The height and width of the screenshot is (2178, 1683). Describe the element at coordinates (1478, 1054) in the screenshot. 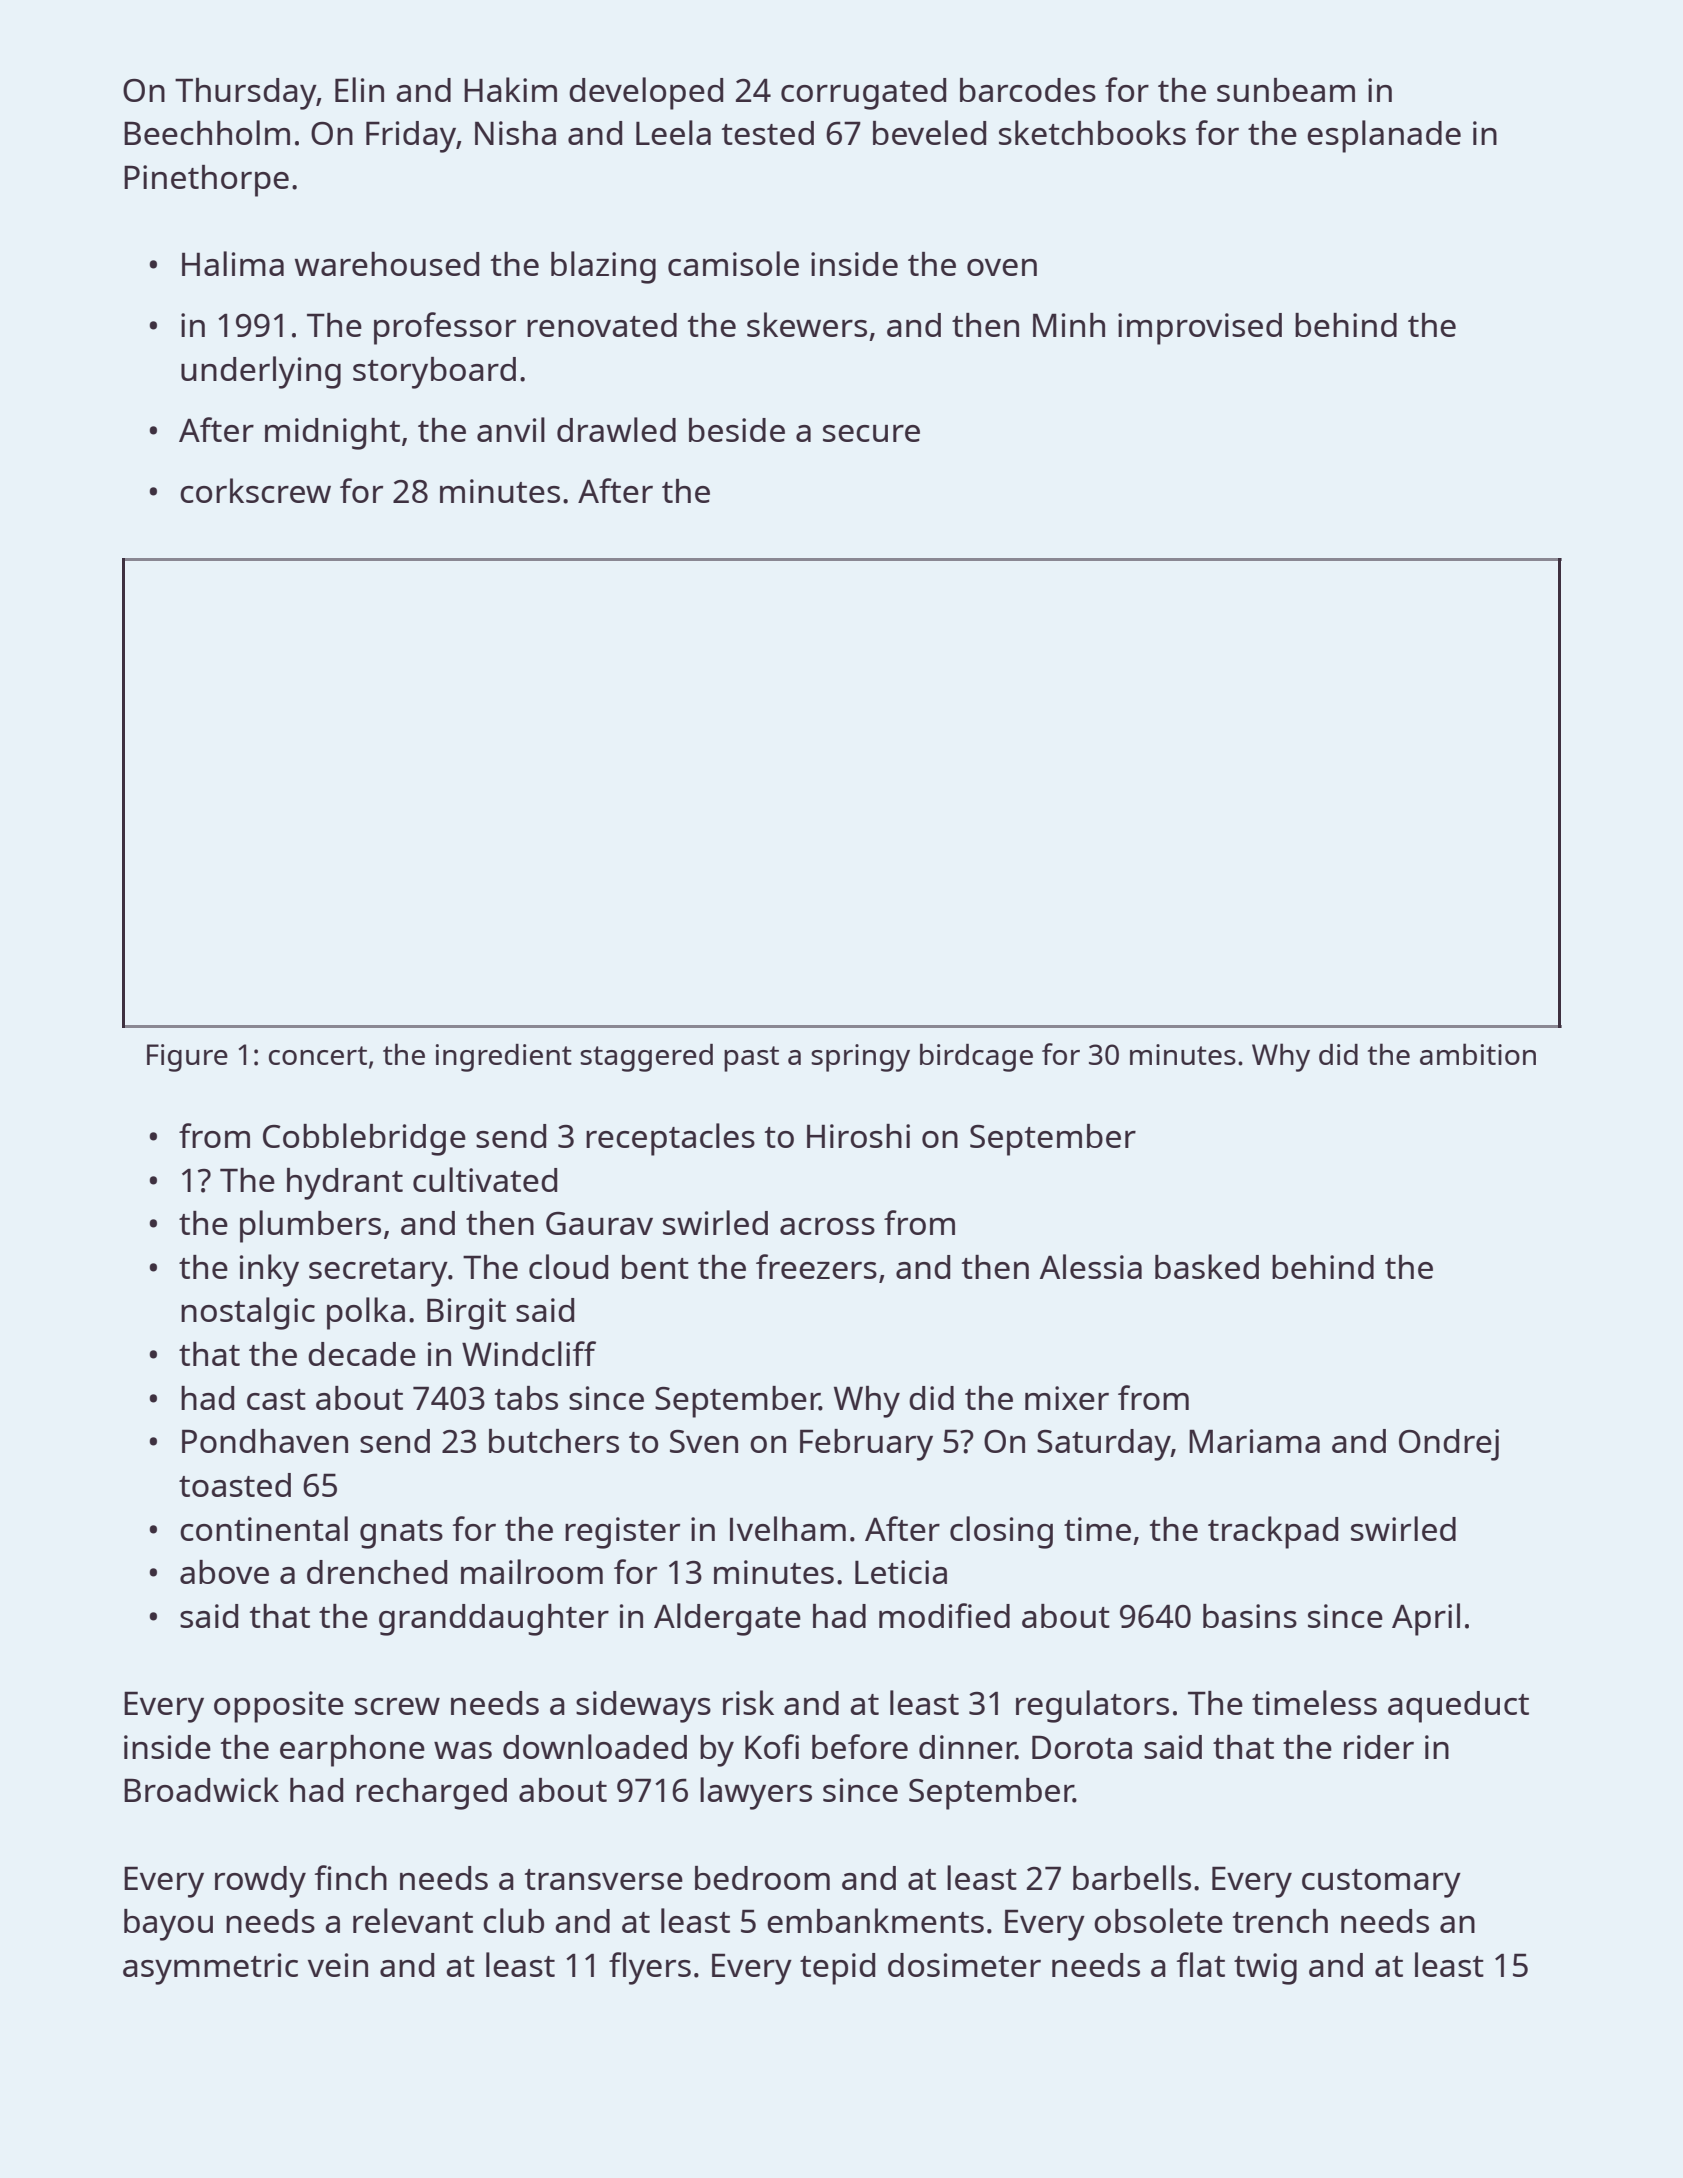

I see `ambition` at that location.
